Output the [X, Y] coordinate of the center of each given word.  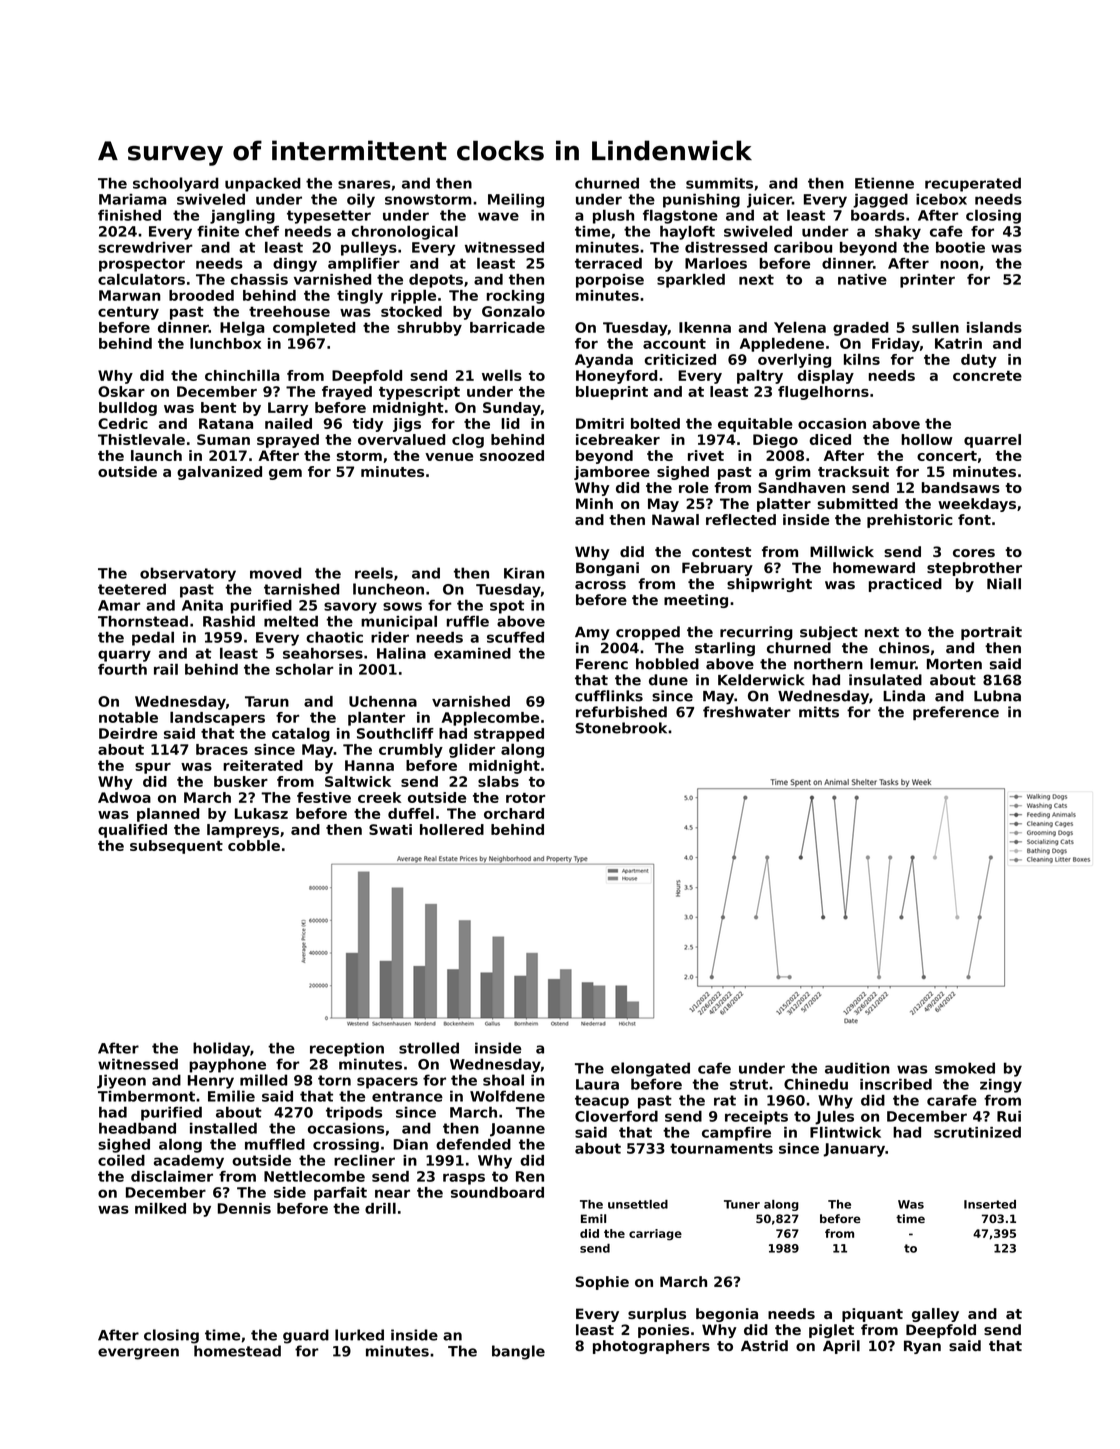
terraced [608, 263]
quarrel [992, 441]
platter [784, 505]
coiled [121, 1160]
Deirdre [128, 733]
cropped [648, 633]
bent [218, 407]
